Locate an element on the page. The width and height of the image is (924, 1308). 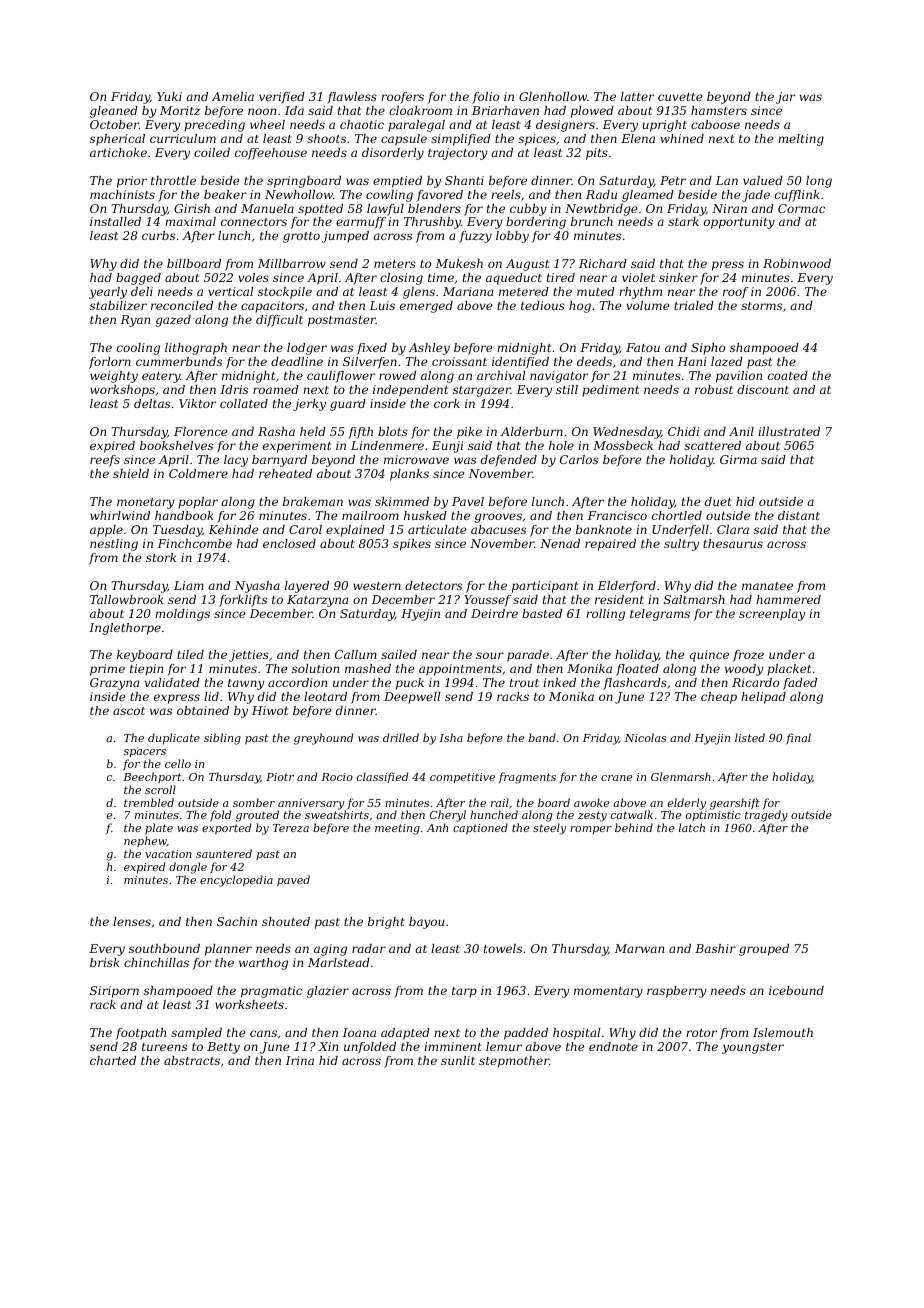
sunlit is located at coordinates (458, 1060).
